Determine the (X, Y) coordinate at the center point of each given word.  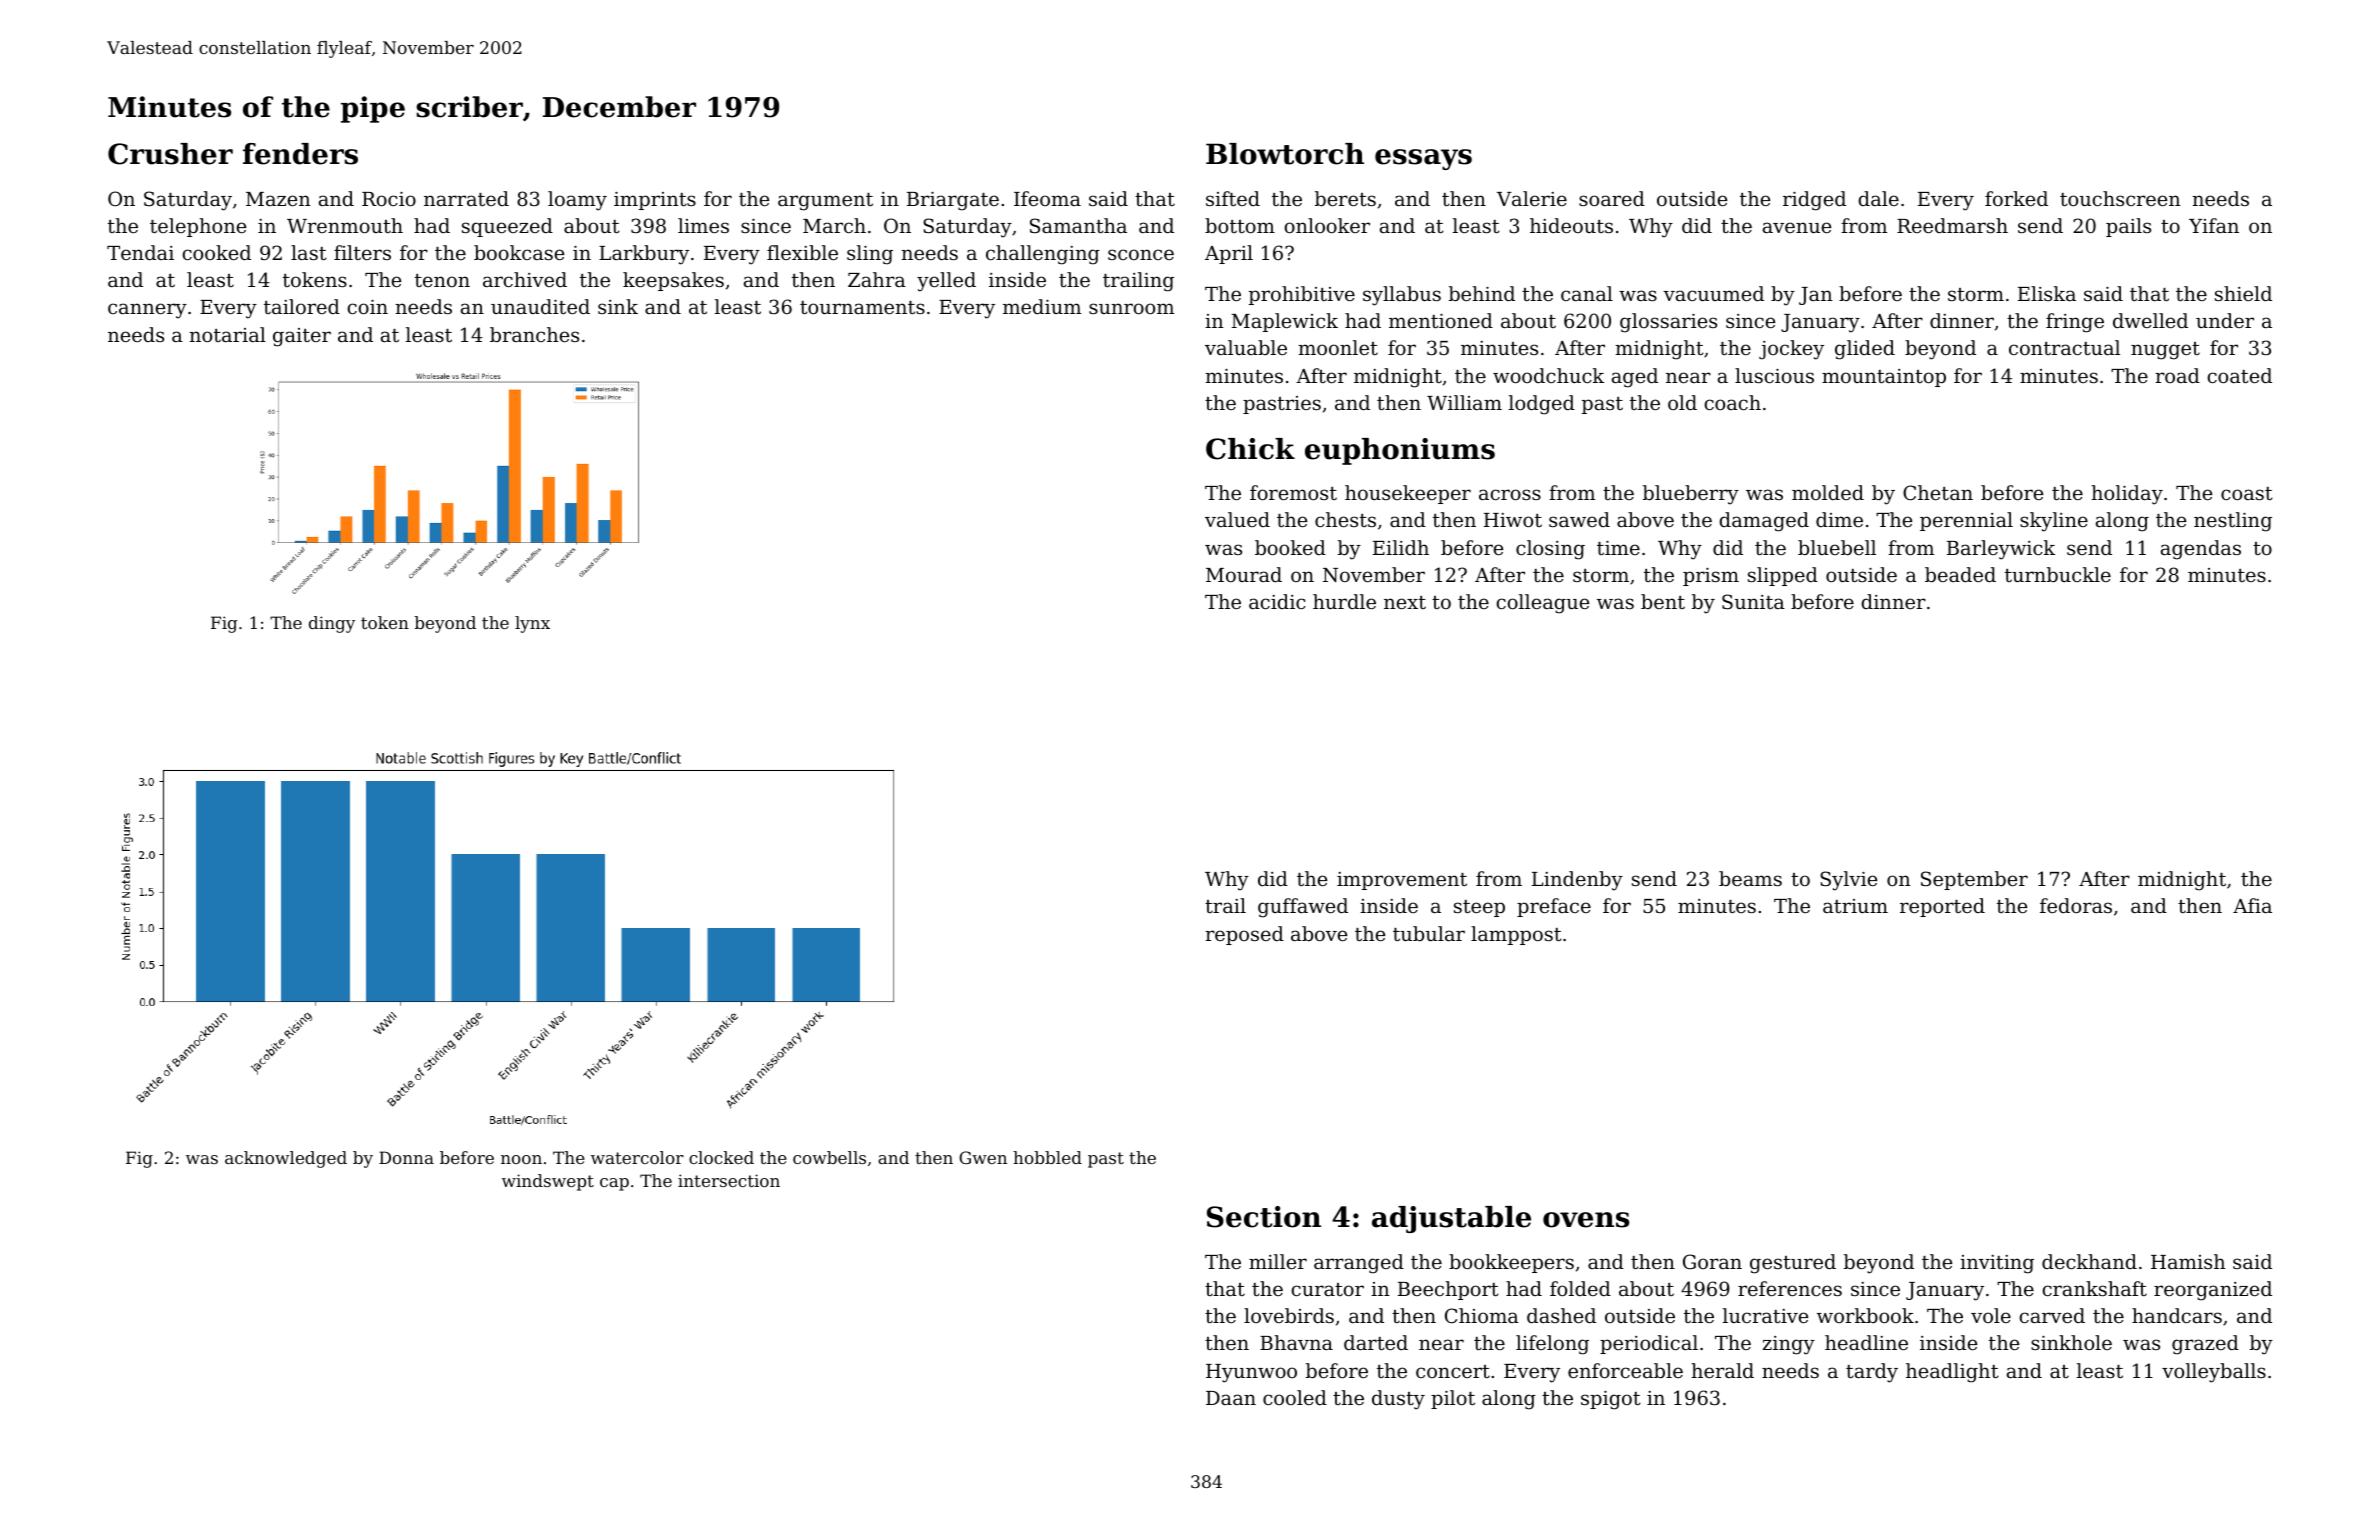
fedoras (2076, 905)
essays (1423, 159)
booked (1290, 547)
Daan (1231, 1398)
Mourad (1244, 574)
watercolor (637, 1157)
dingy (332, 624)
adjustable (1451, 1219)
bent (1663, 601)
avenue (1797, 227)
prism (1711, 576)
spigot (1610, 1400)
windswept (548, 1182)
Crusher (170, 154)
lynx (532, 624)
